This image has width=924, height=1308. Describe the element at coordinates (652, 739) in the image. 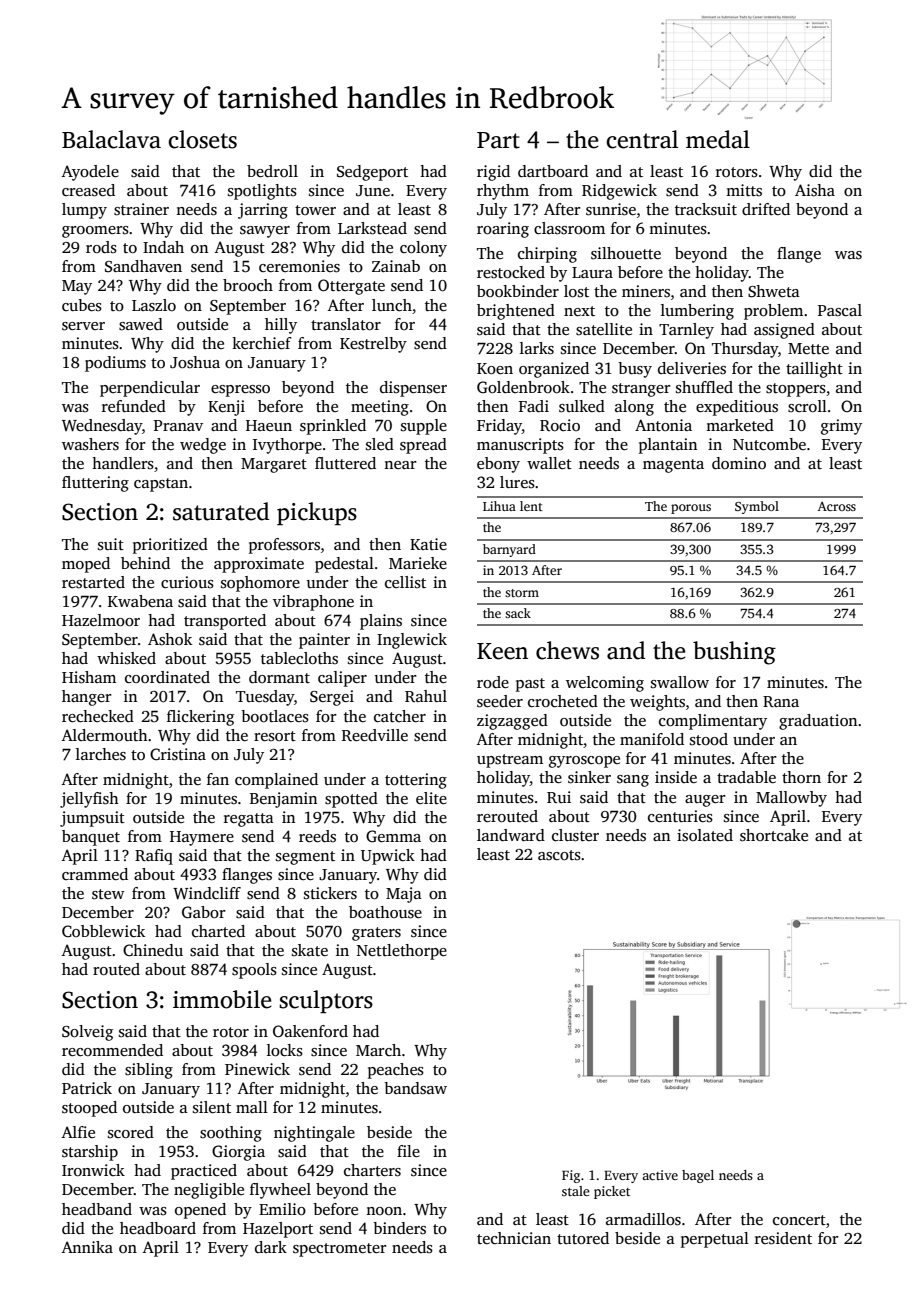

I see `manifold` at that location.
